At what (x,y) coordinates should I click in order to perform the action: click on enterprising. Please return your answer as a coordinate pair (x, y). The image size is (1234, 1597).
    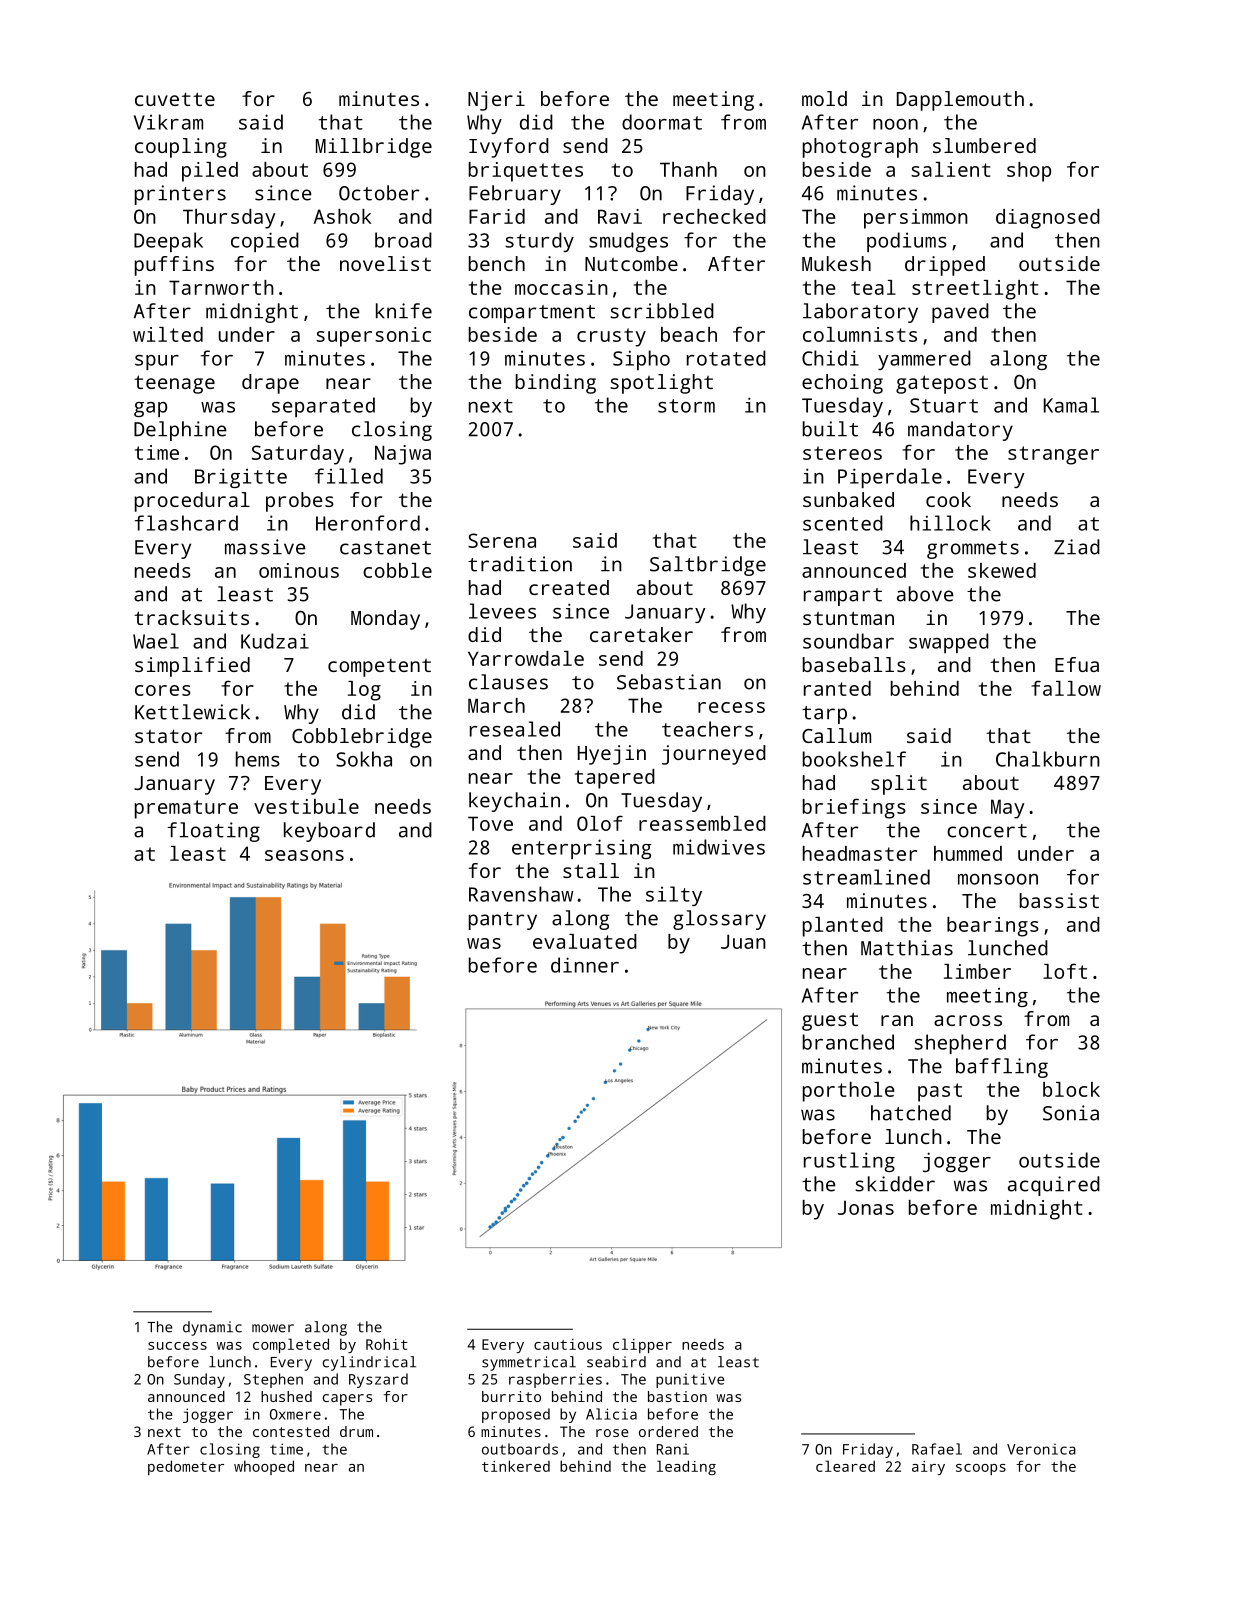
    Looking at the image, I should click on (582, 849).
